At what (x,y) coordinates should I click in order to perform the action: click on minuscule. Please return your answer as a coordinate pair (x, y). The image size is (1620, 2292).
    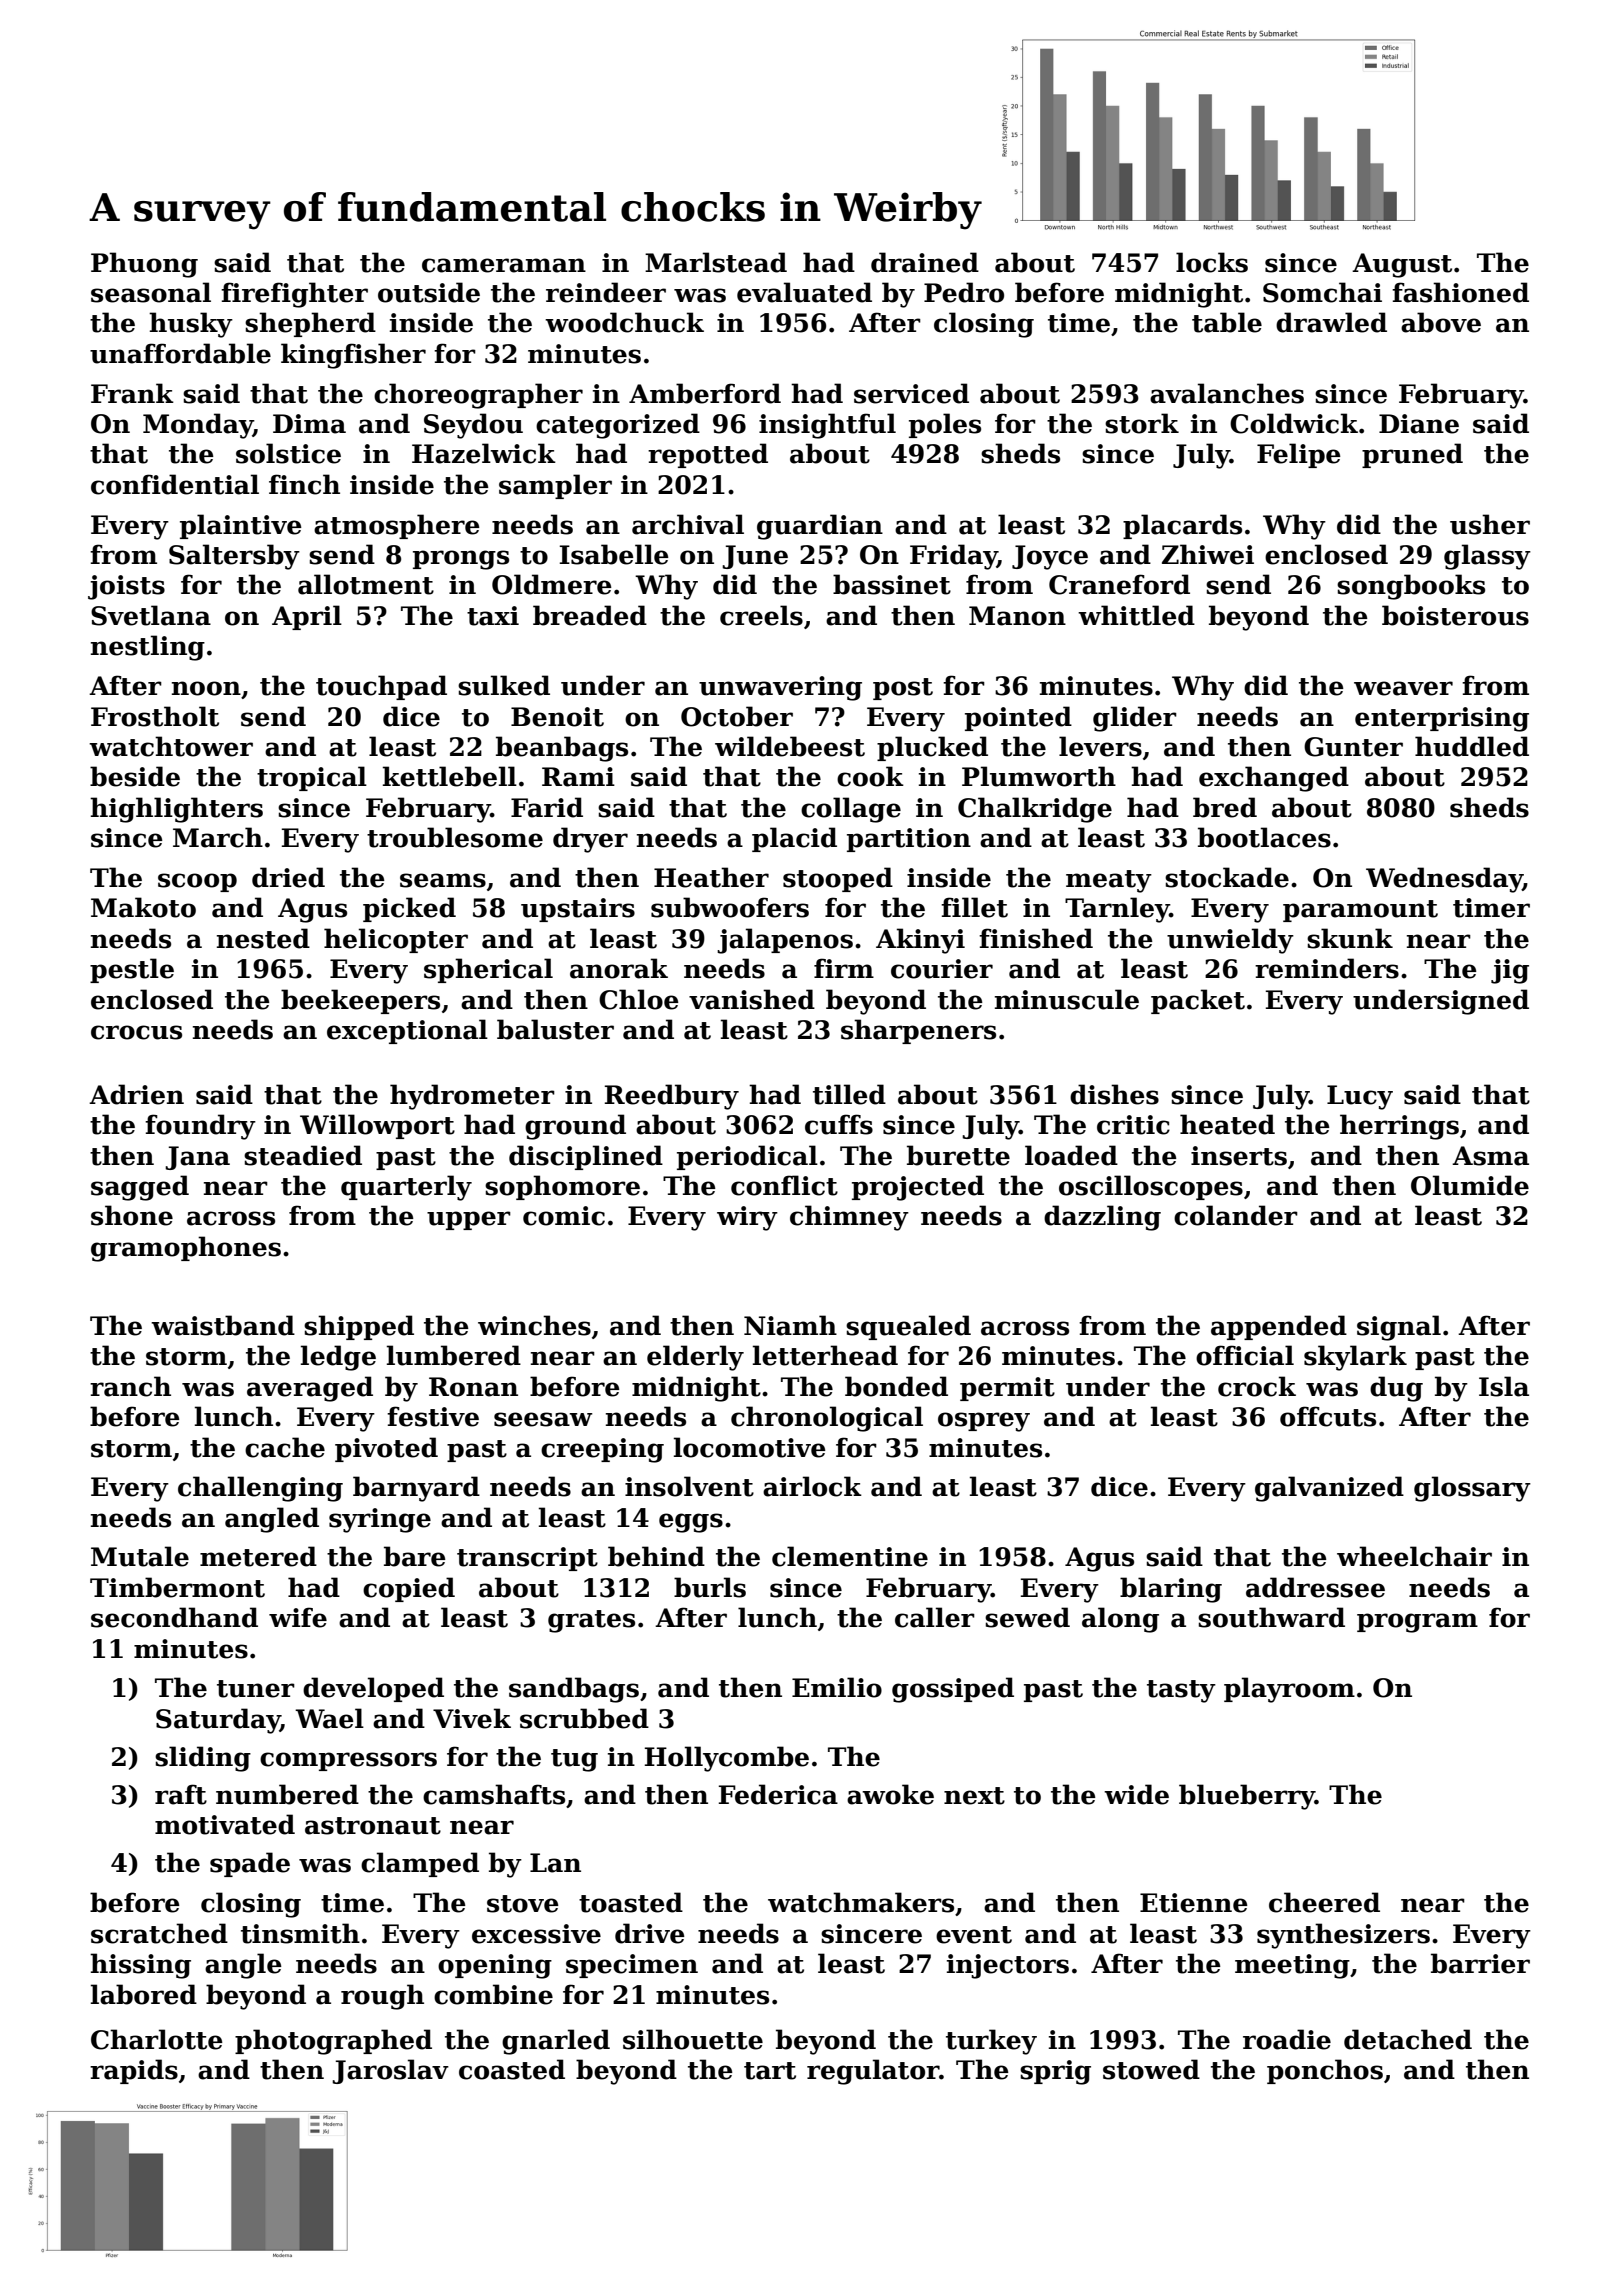
    Looking at the image, I should click on (1067, 999).
